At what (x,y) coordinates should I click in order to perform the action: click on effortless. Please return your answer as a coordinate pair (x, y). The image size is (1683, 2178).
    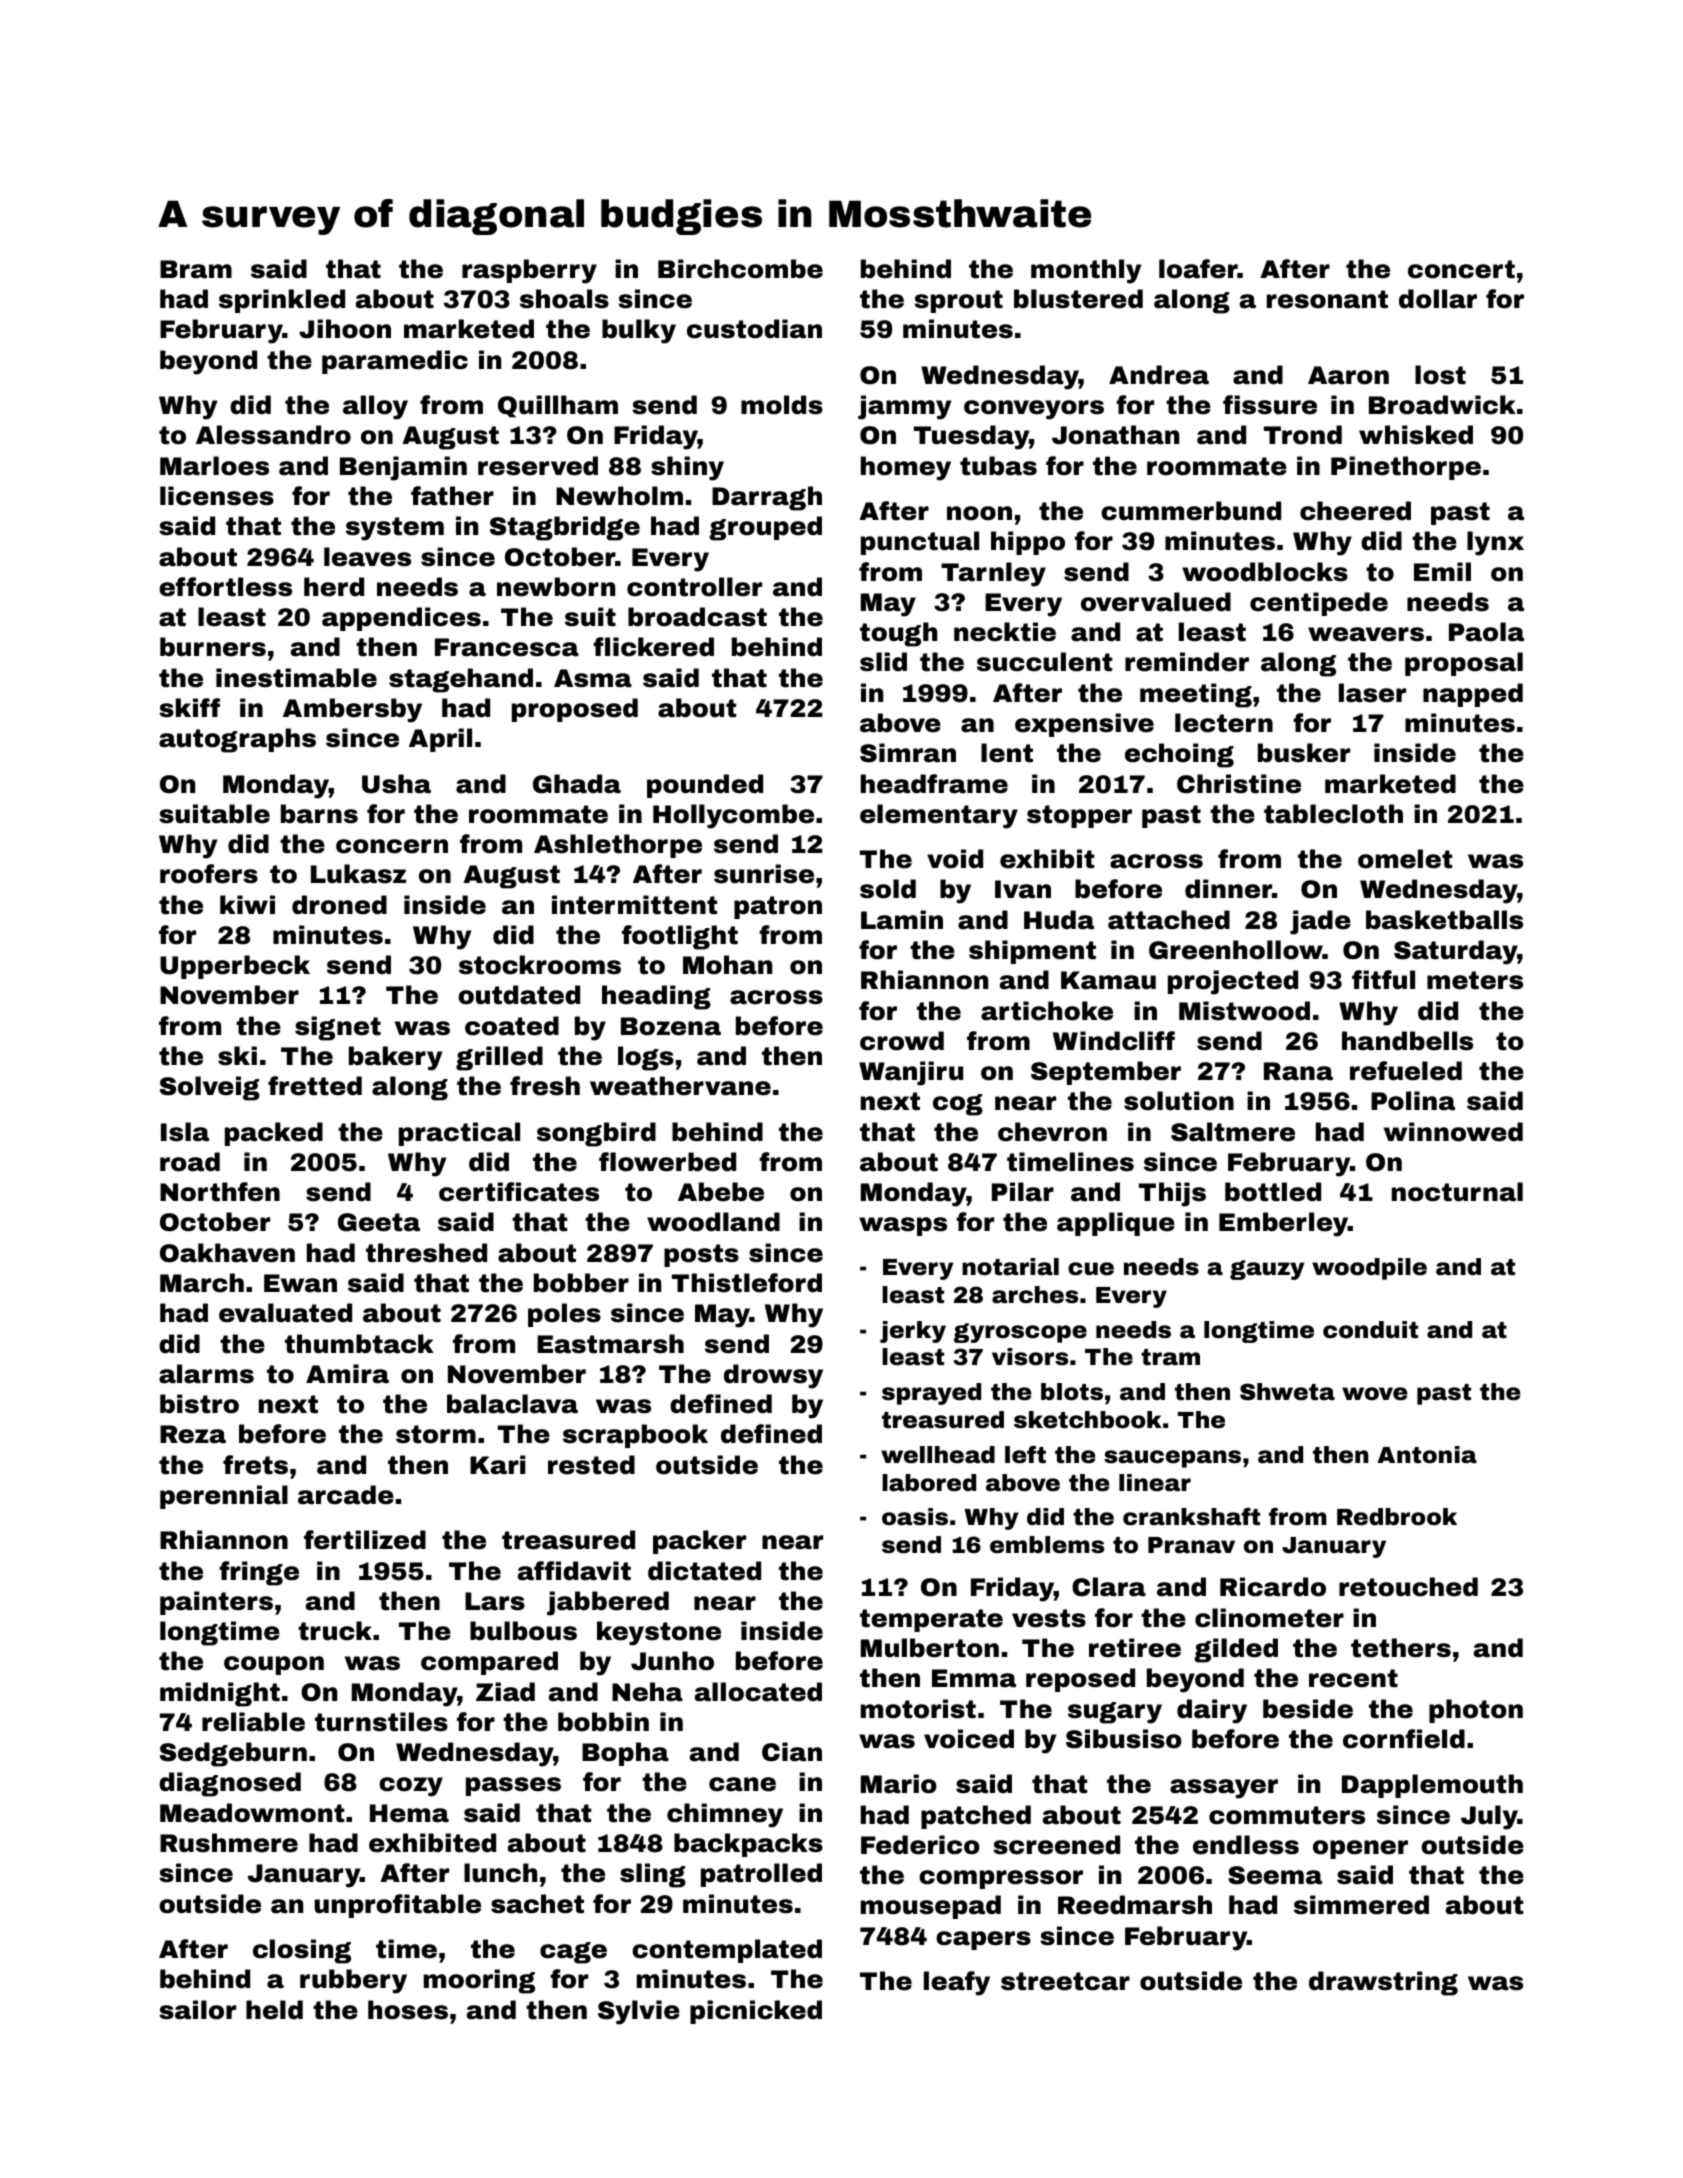
    Looking at the image, I should click on (225, 587).
